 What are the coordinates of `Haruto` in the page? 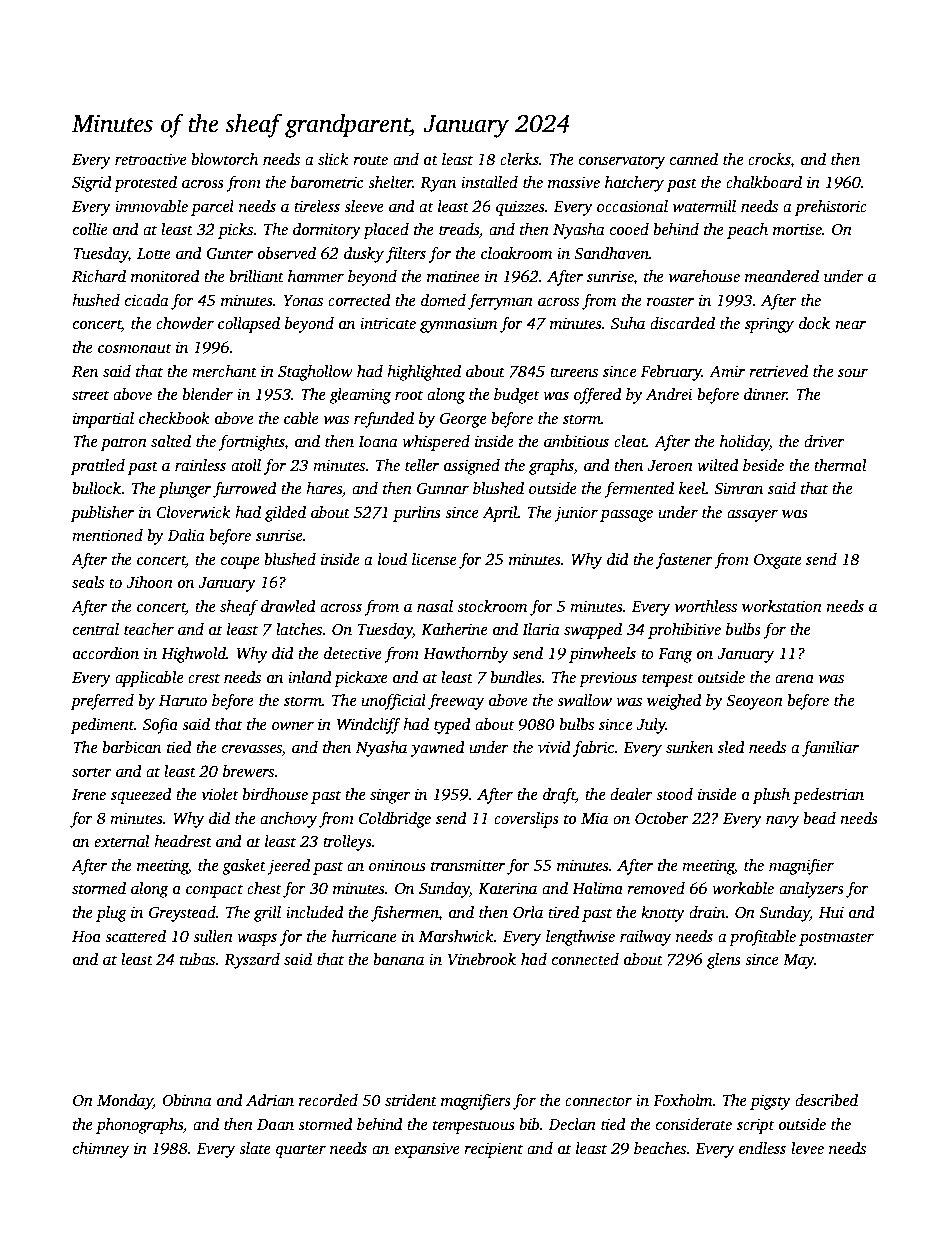 It's located at (183, 700).
